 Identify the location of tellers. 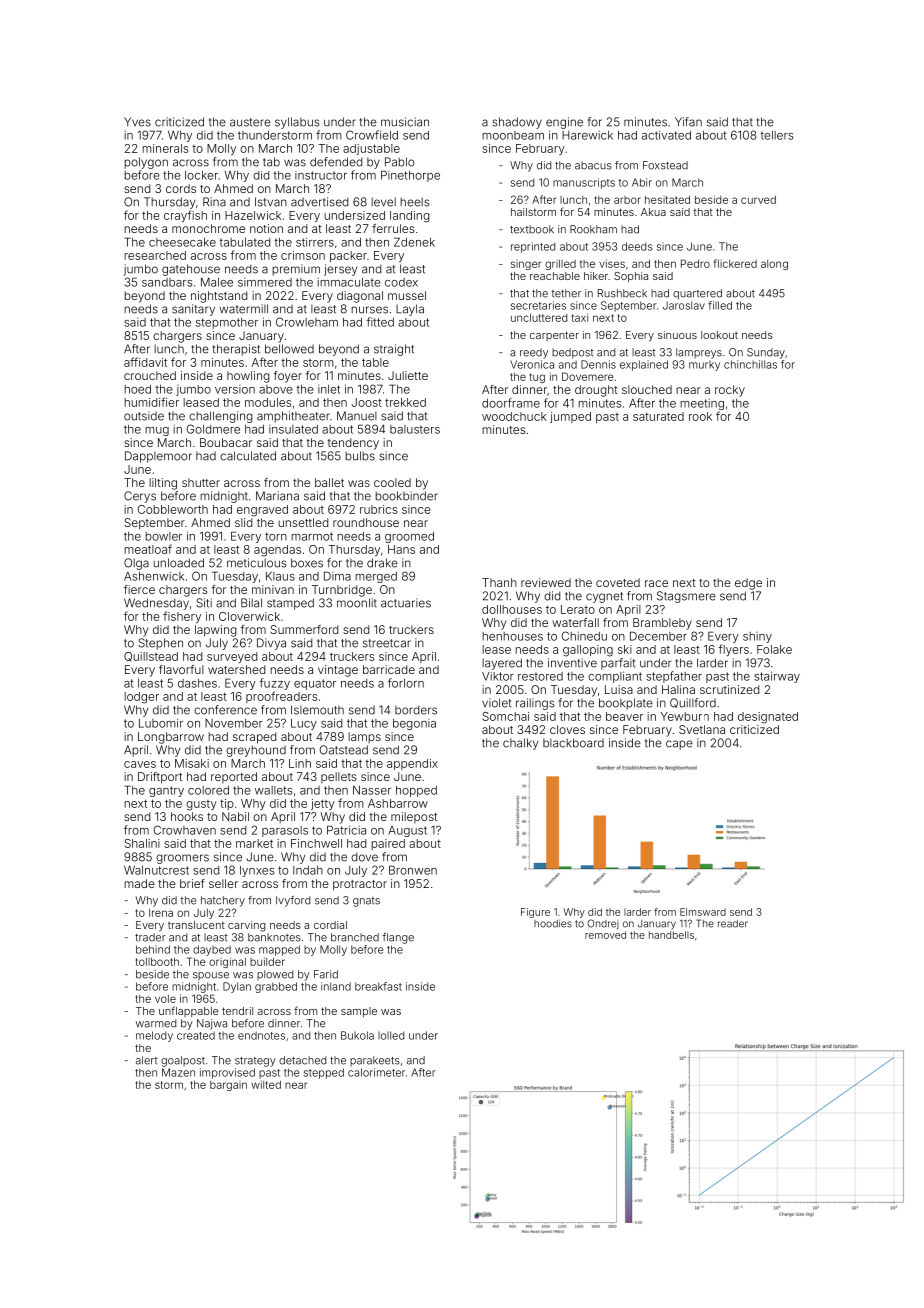
(777, 135).
